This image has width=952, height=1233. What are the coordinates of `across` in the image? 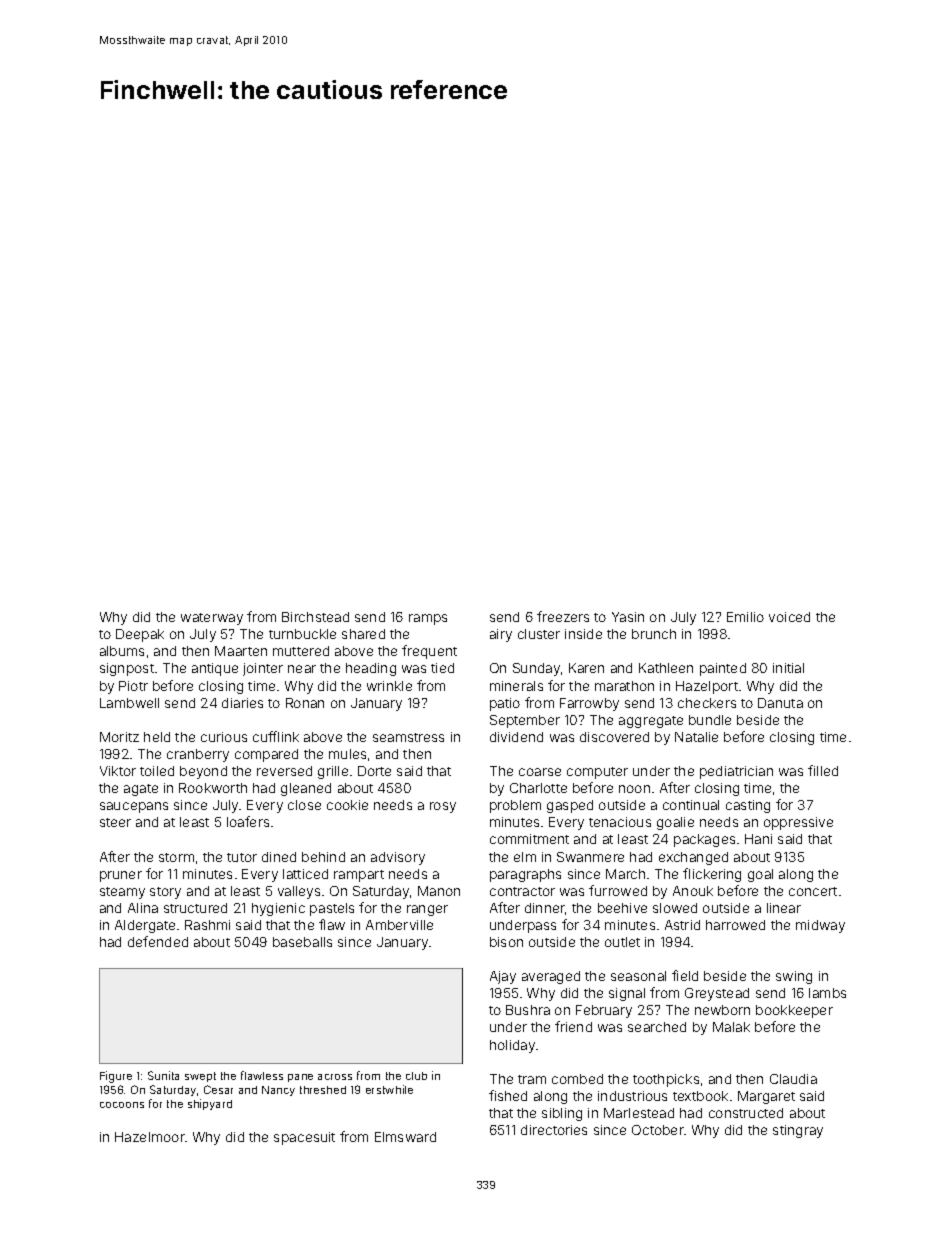 It's located at (335, 1077).
